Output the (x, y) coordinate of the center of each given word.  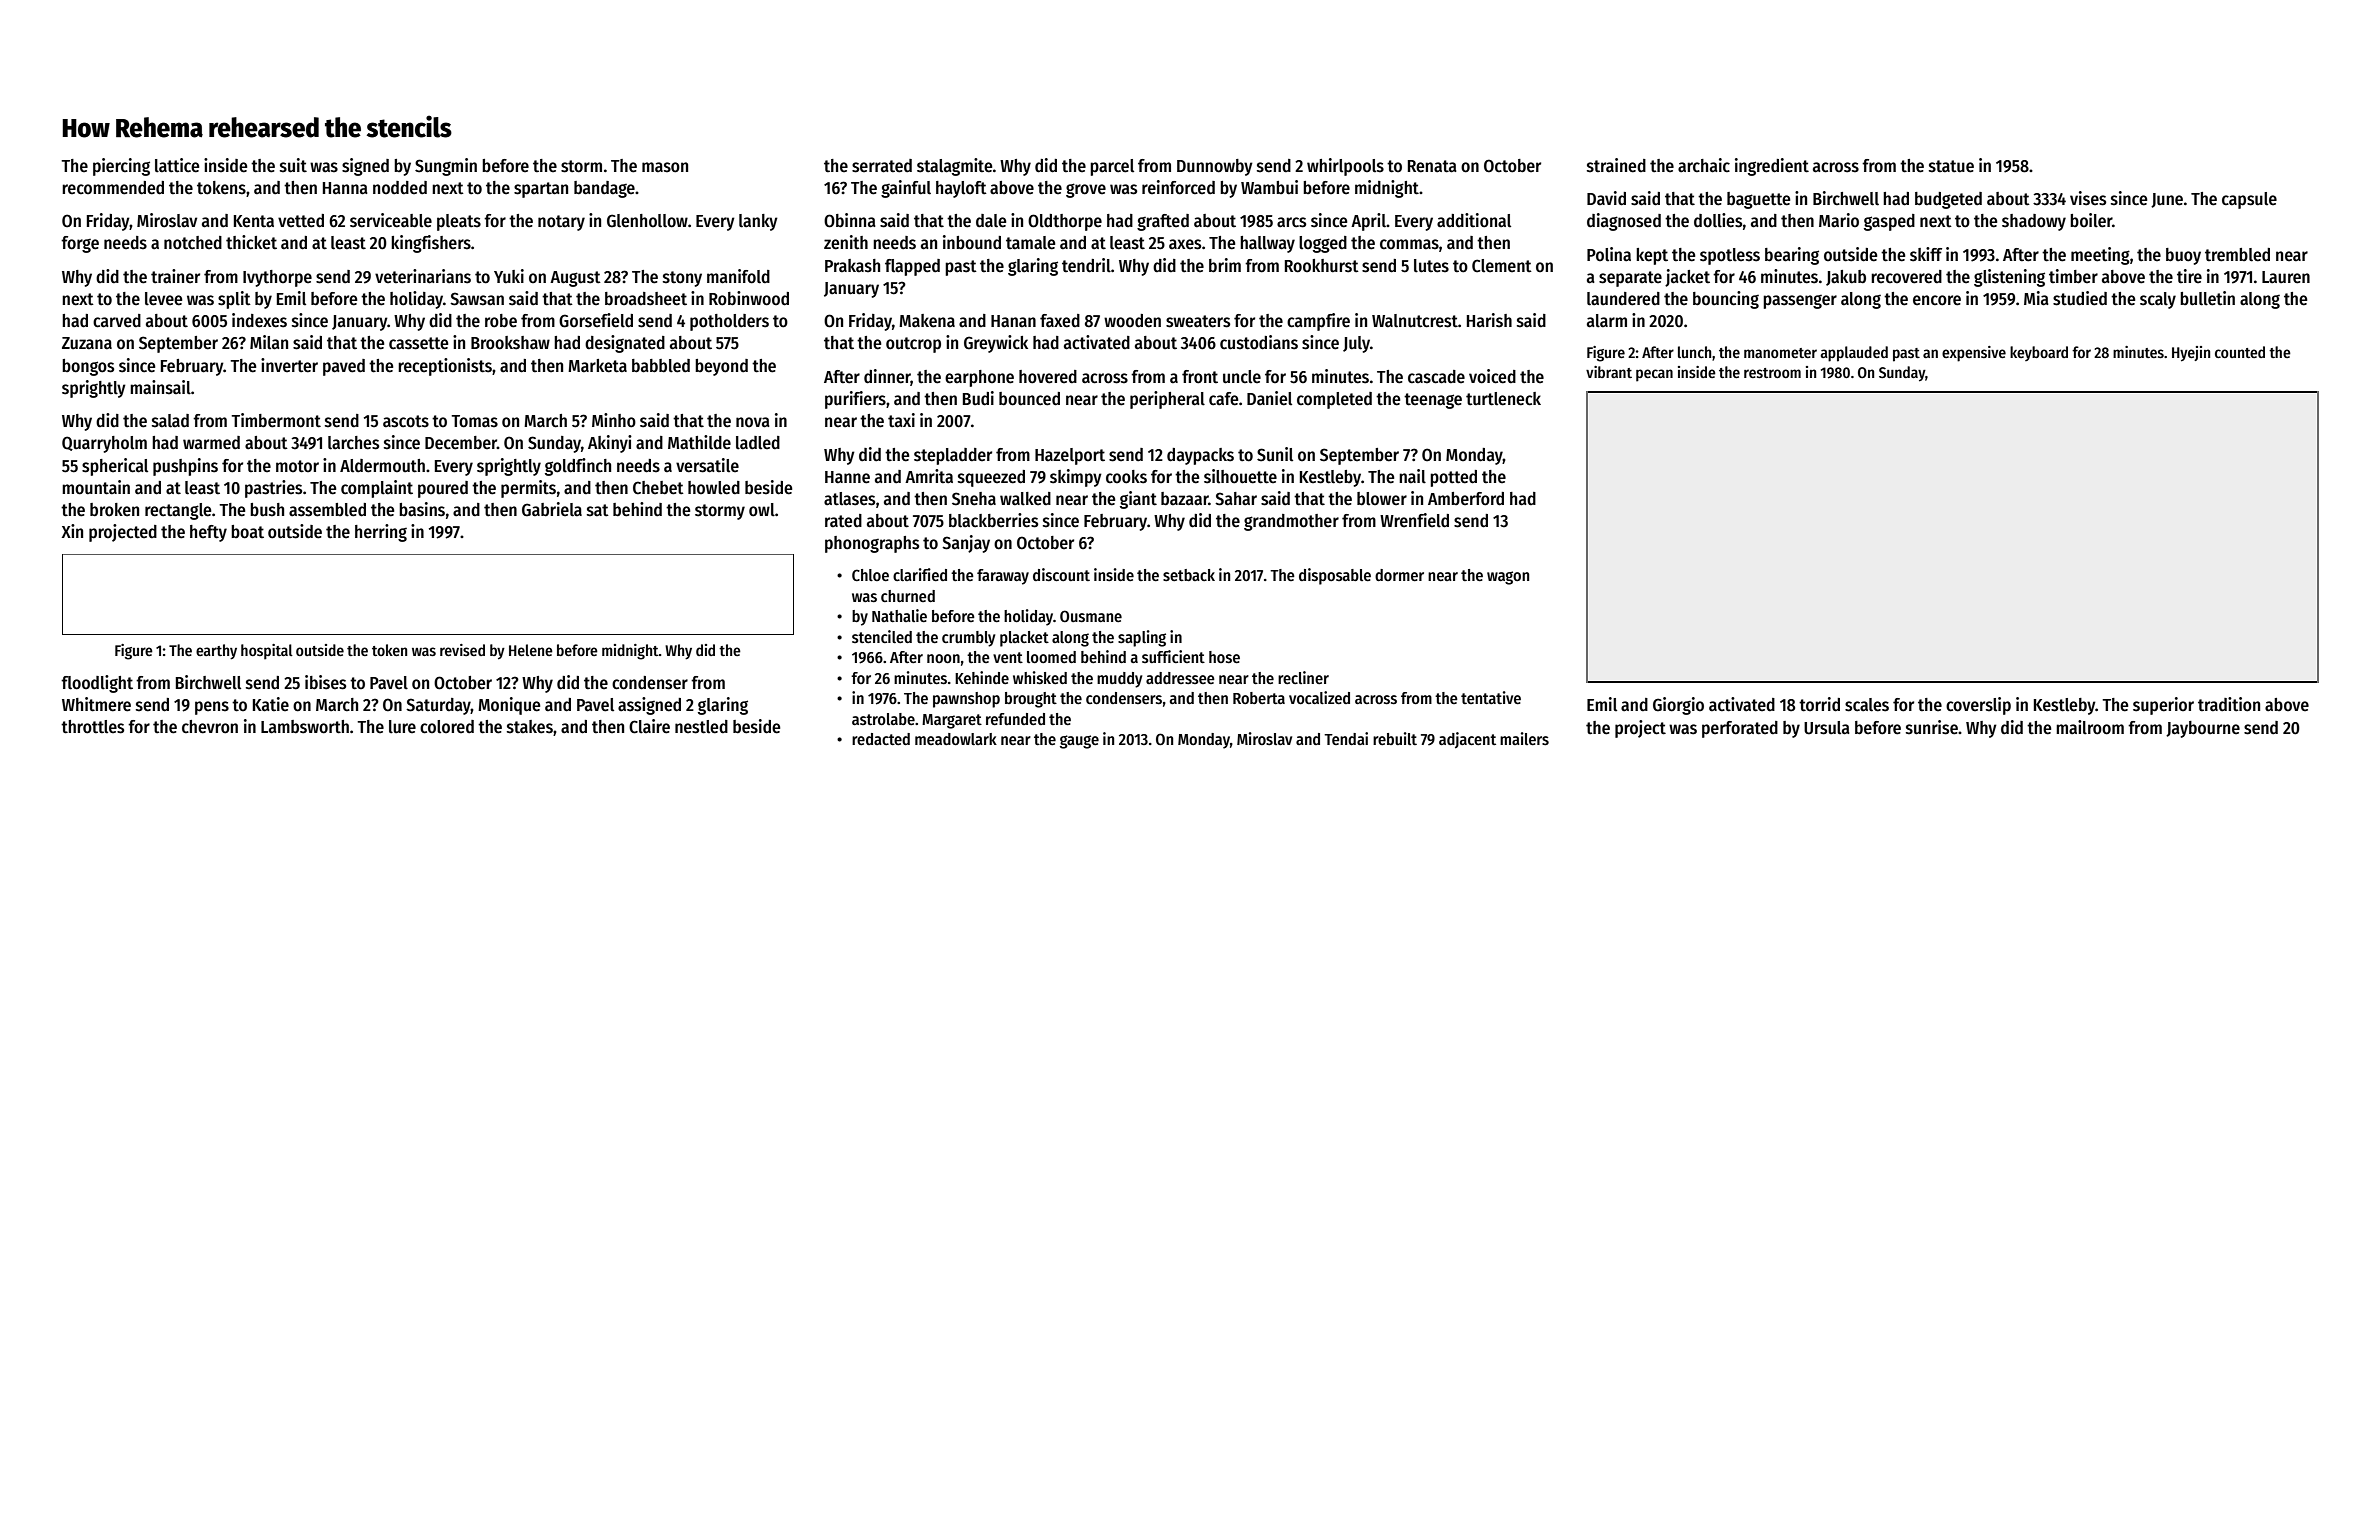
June (2167, 200)
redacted (881, 739)
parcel (1112, 167)
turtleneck (1503, 399)
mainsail (160, 387)
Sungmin (446, 167)
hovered (1048, 377)
